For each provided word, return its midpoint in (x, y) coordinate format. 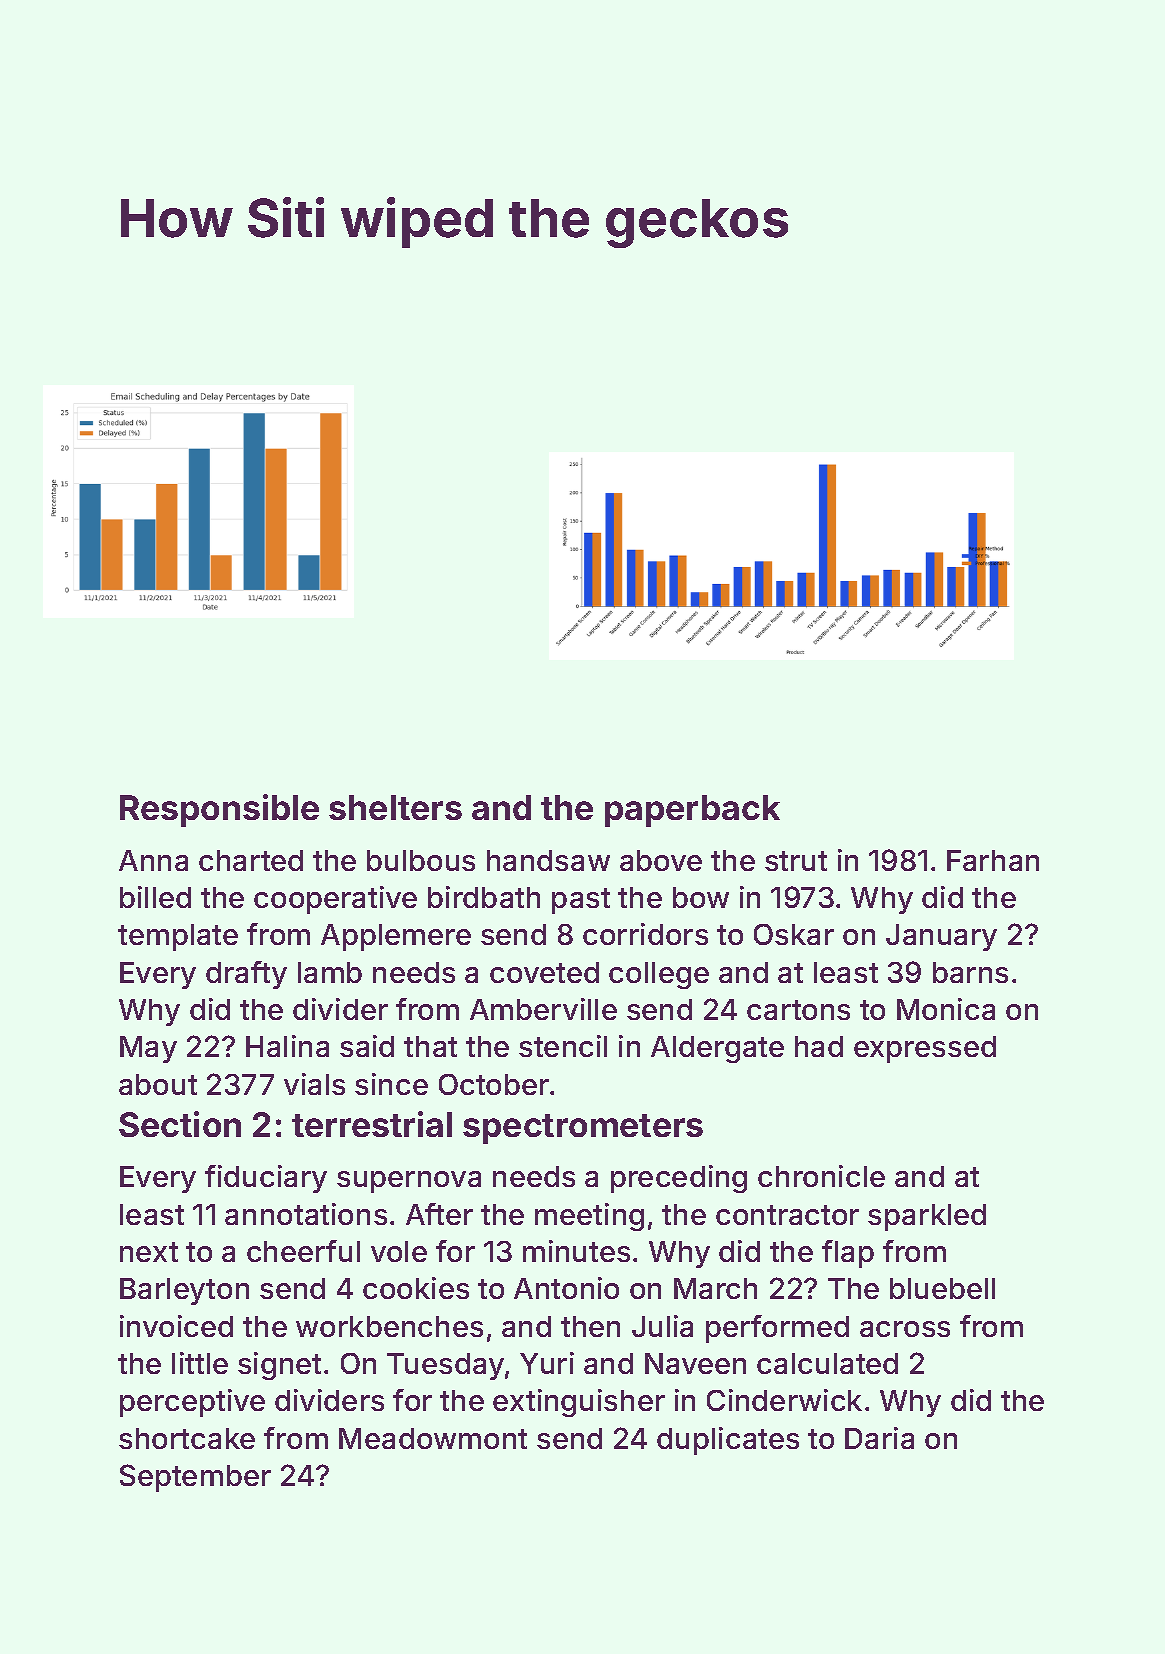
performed (777, 1329)
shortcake (187, 1438)
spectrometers (583, 1129)
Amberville (543, 1009)
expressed (925, 1049)
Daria (879, 1438)
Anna (153, 860)
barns (970, 972)
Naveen (695, 1363)
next (149, 1252)
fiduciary (266, 1179)
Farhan (993, 860)
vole (399, 1251)
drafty (246, 975)
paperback (692, 811)
